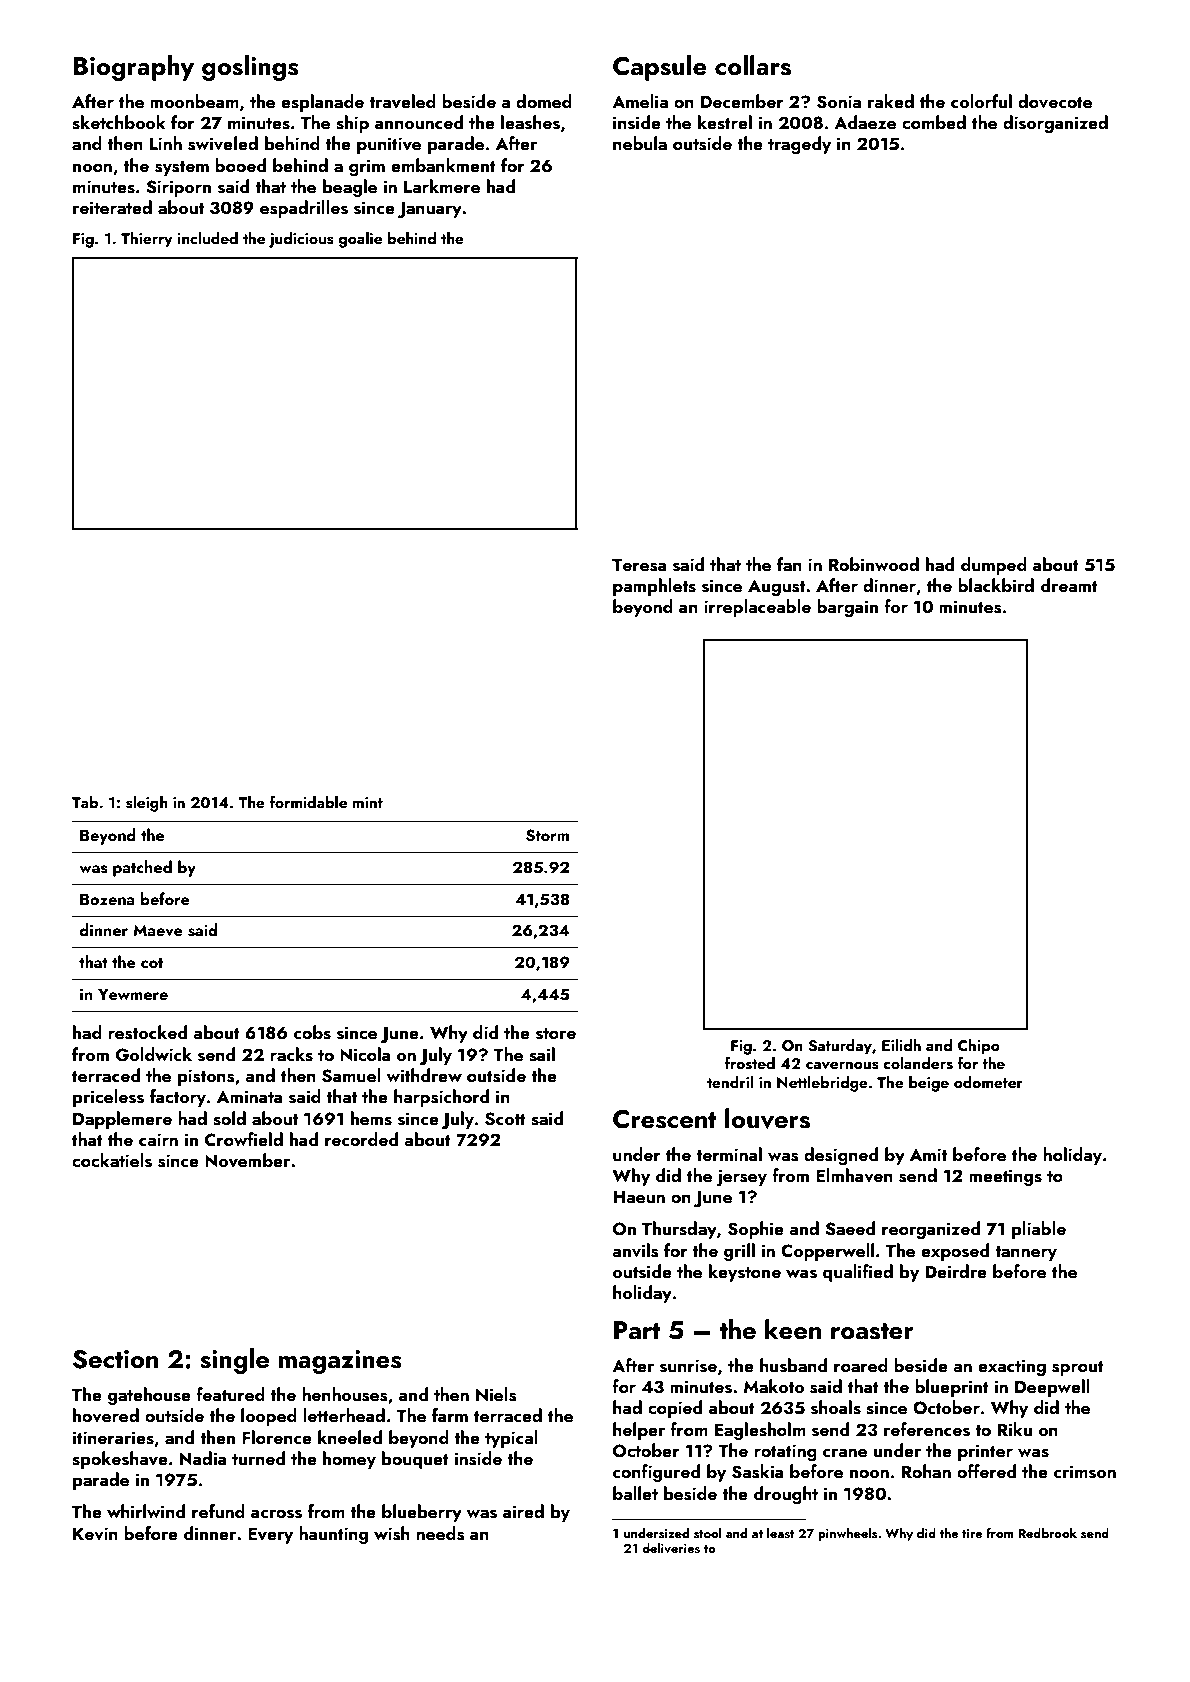  I want to click on Teresa, so click(639, 565).
